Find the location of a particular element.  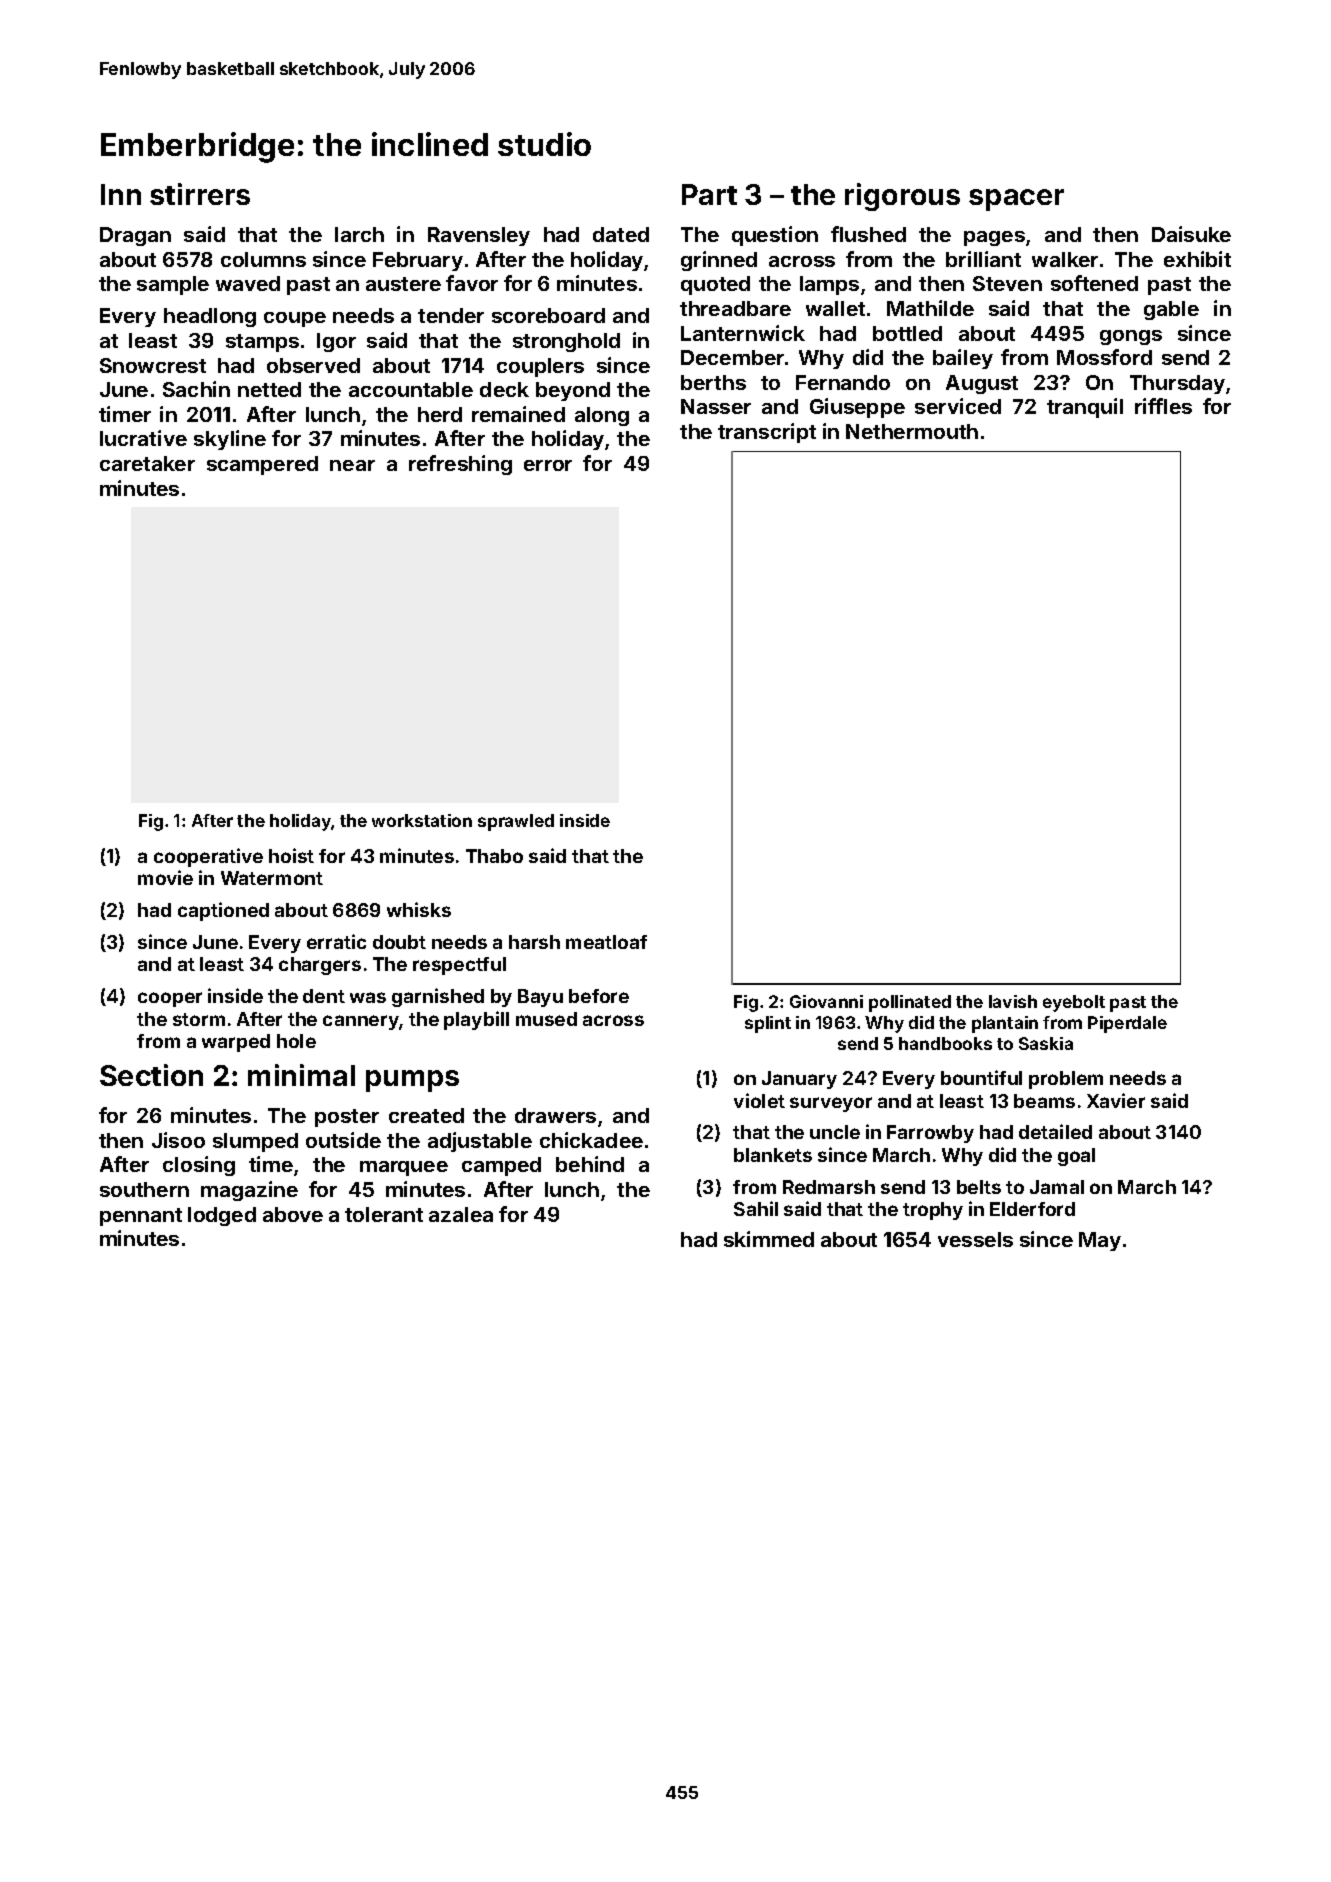

stirrers is located at coordinates (200, 194).
